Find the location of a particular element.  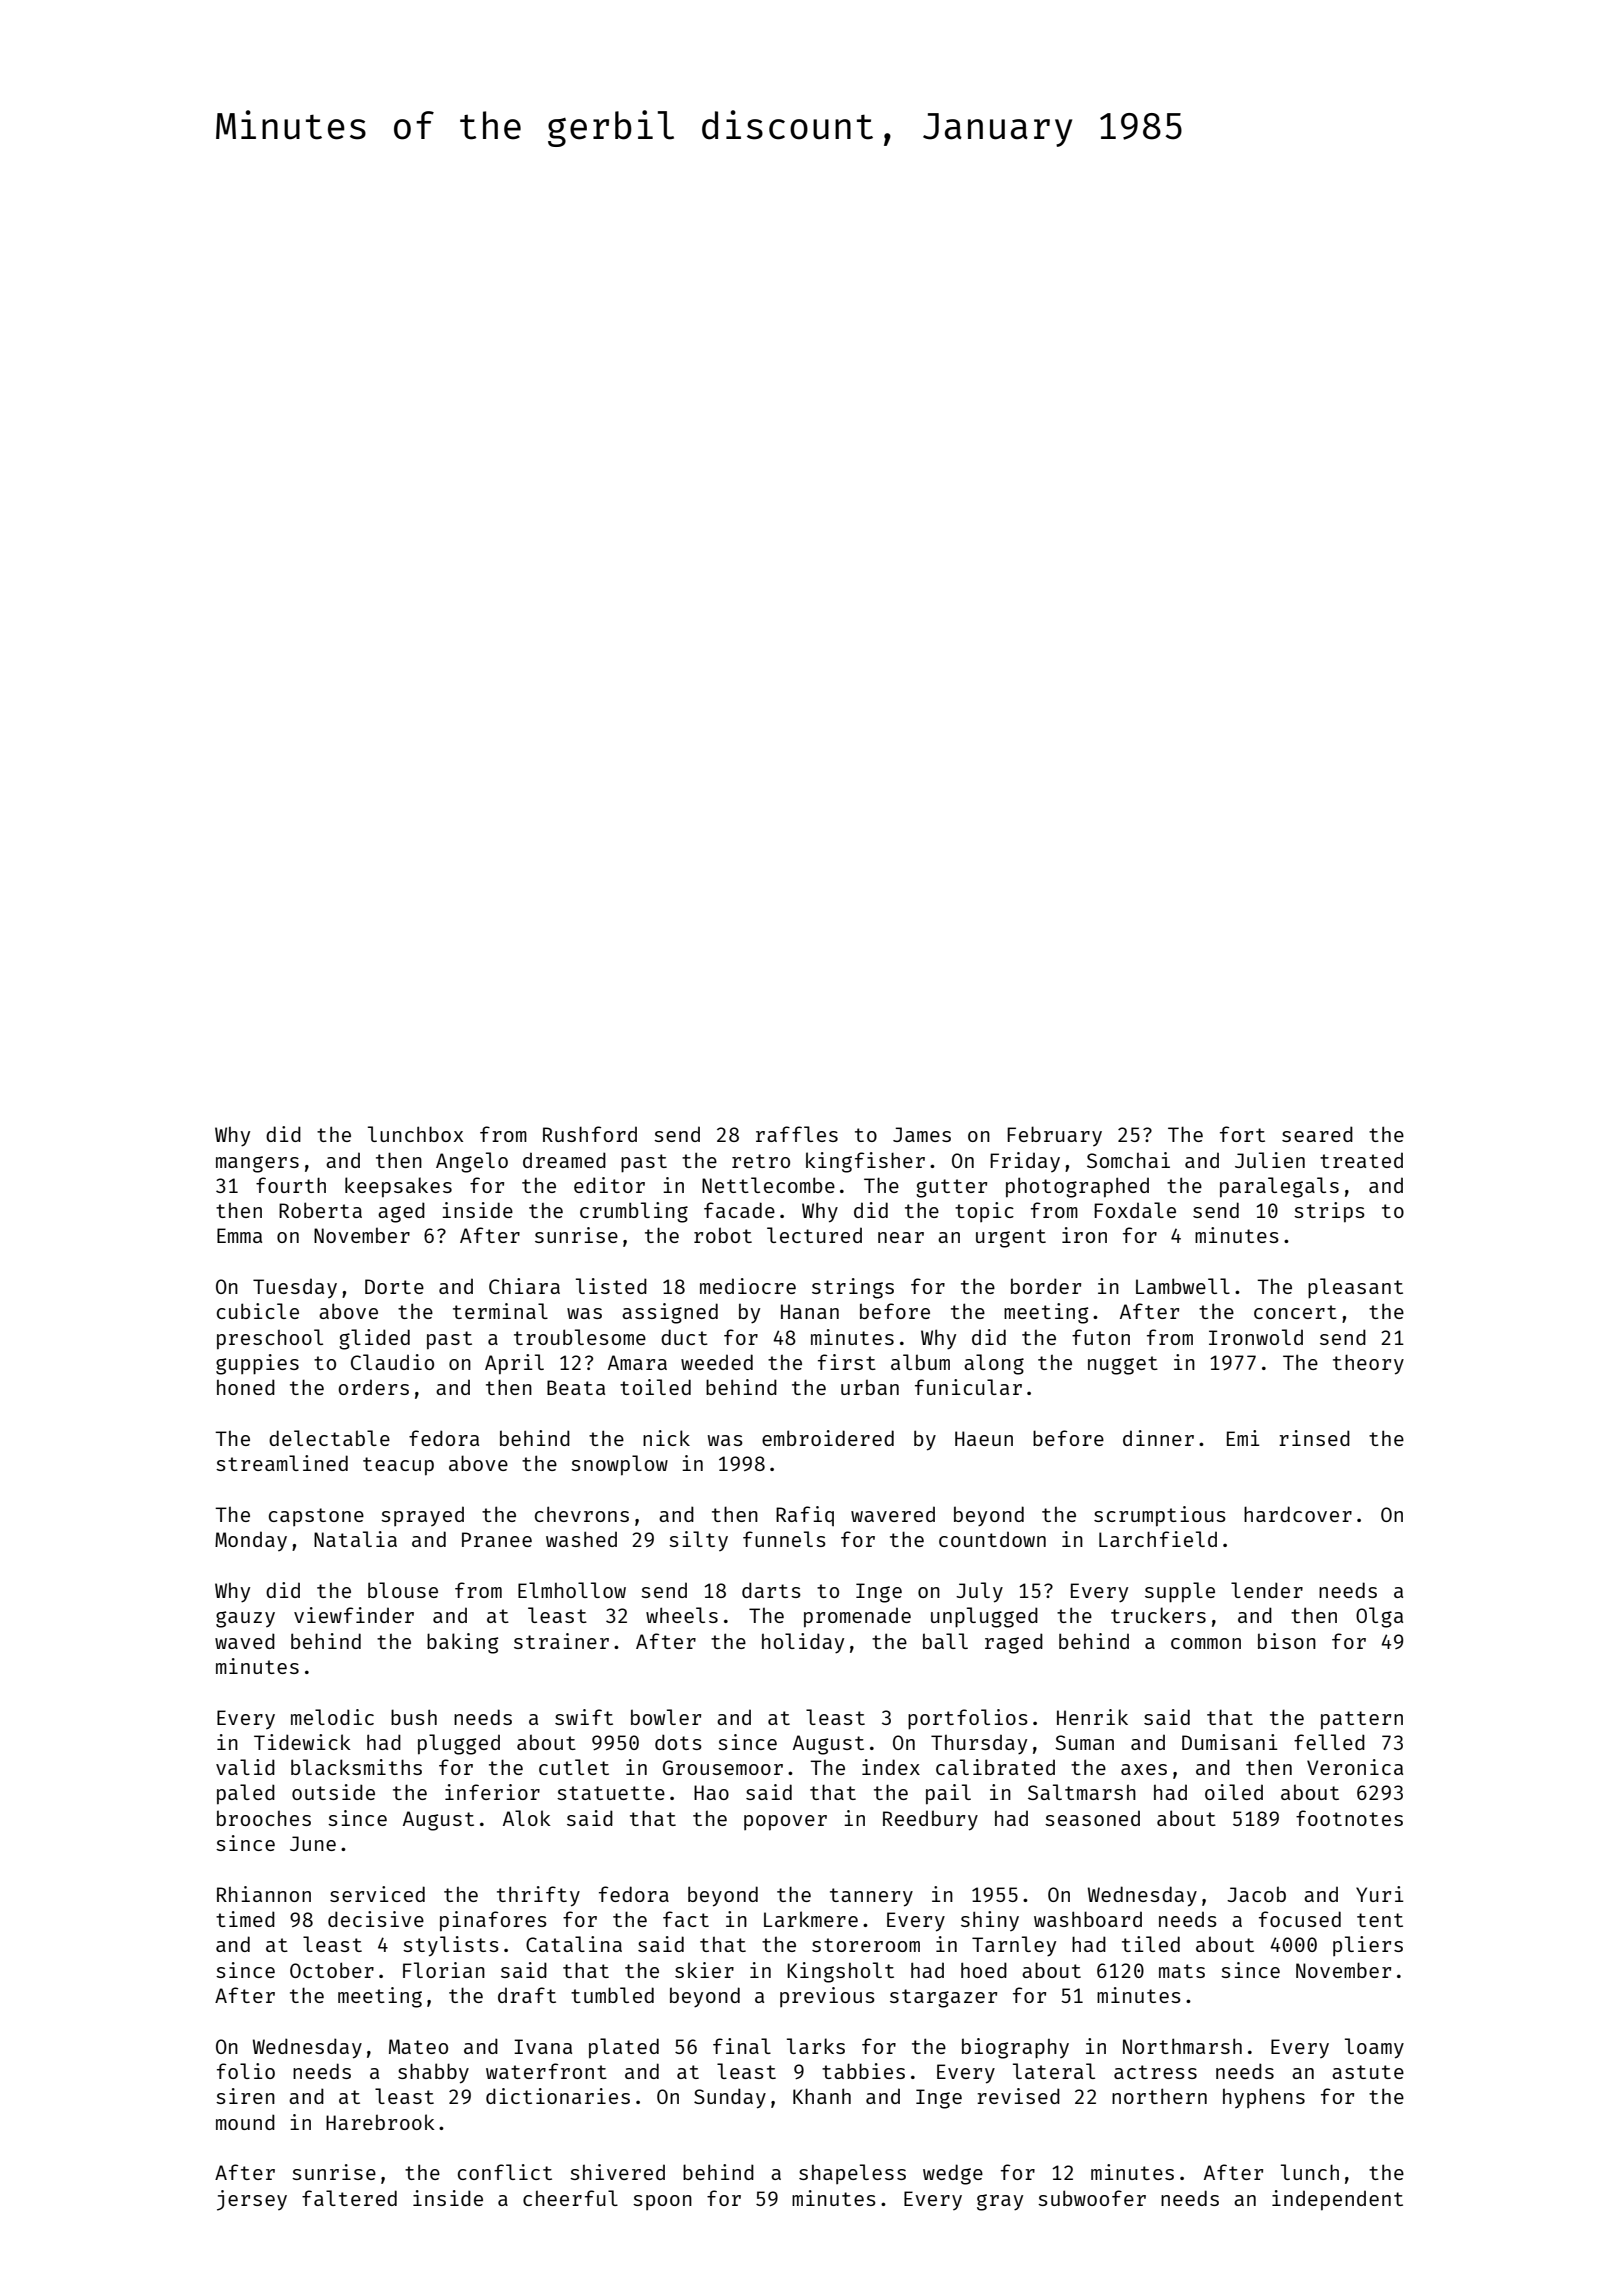

final is located at coordinates (742, 2046).
